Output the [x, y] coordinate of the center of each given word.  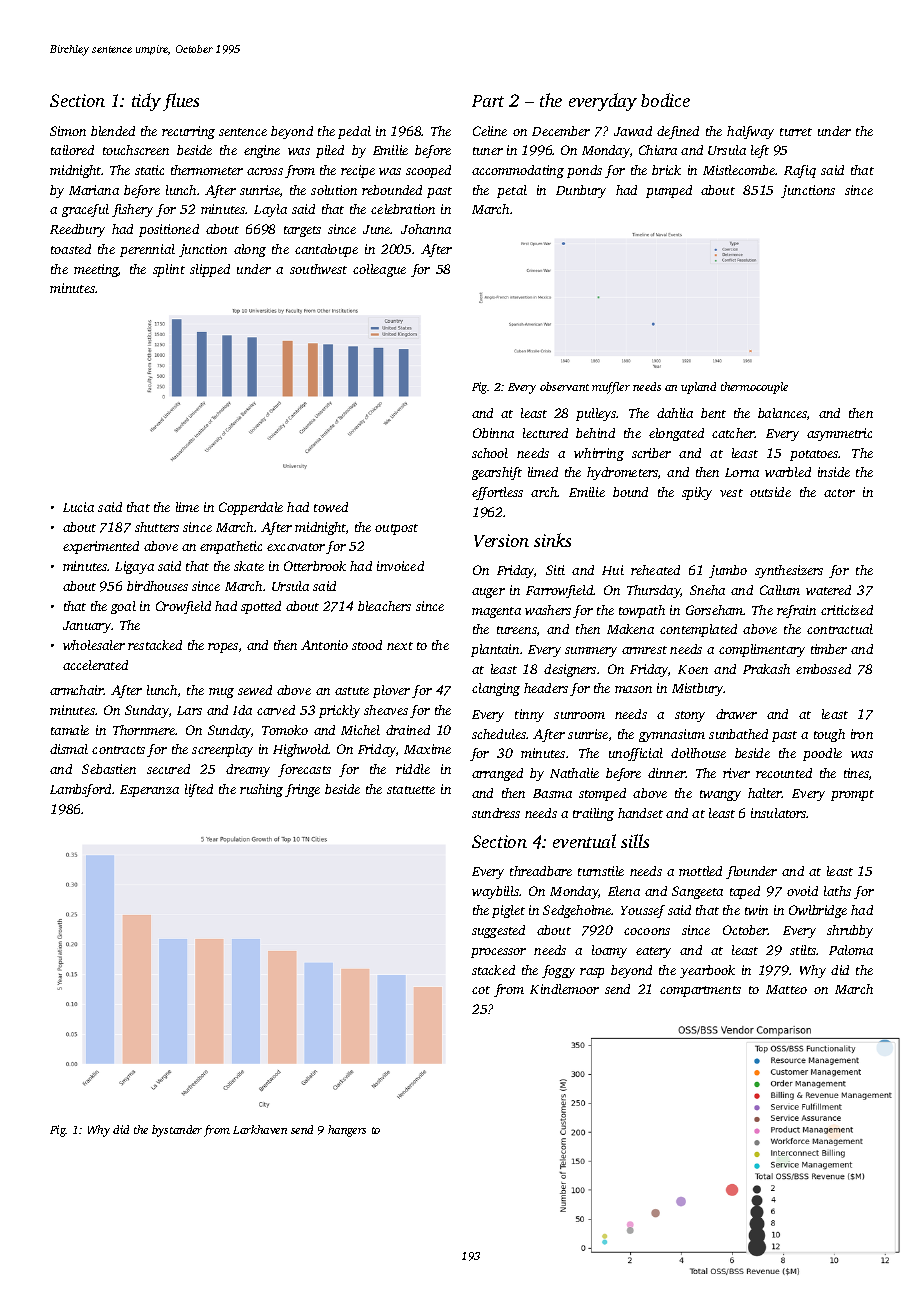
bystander [177, 1131]
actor [839, 493]
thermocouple [754, 388]
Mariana [94, 190]
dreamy [248, 770]
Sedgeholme [577, 911]
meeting [96, 270]
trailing [593, 814]
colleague [379, 270]
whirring [599, 454]
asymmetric [839, 434]
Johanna [426, 229]
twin [756, 910]
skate [249, 566]
